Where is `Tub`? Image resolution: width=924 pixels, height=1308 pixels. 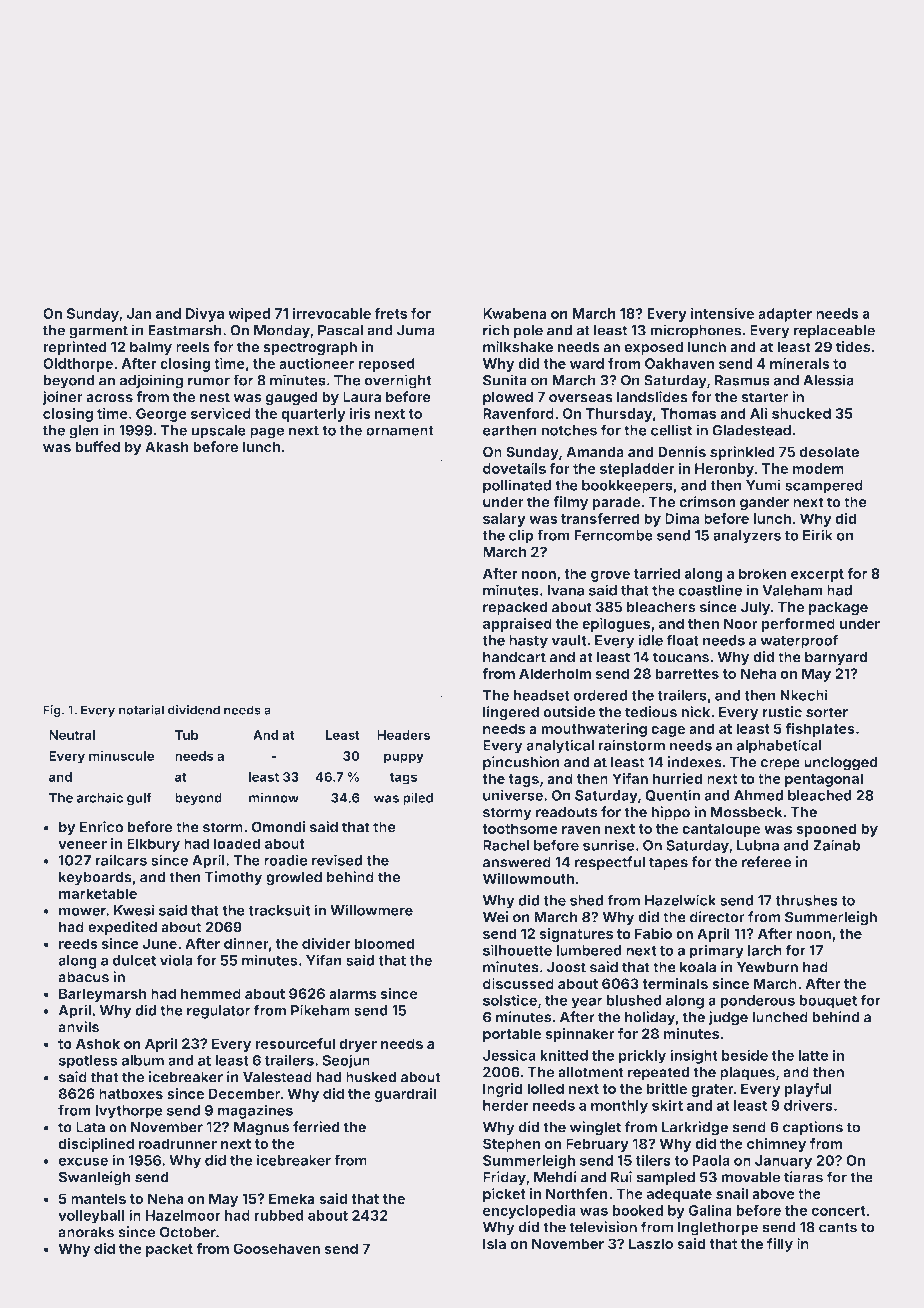 Tub is located at coordinates (186, 735).
